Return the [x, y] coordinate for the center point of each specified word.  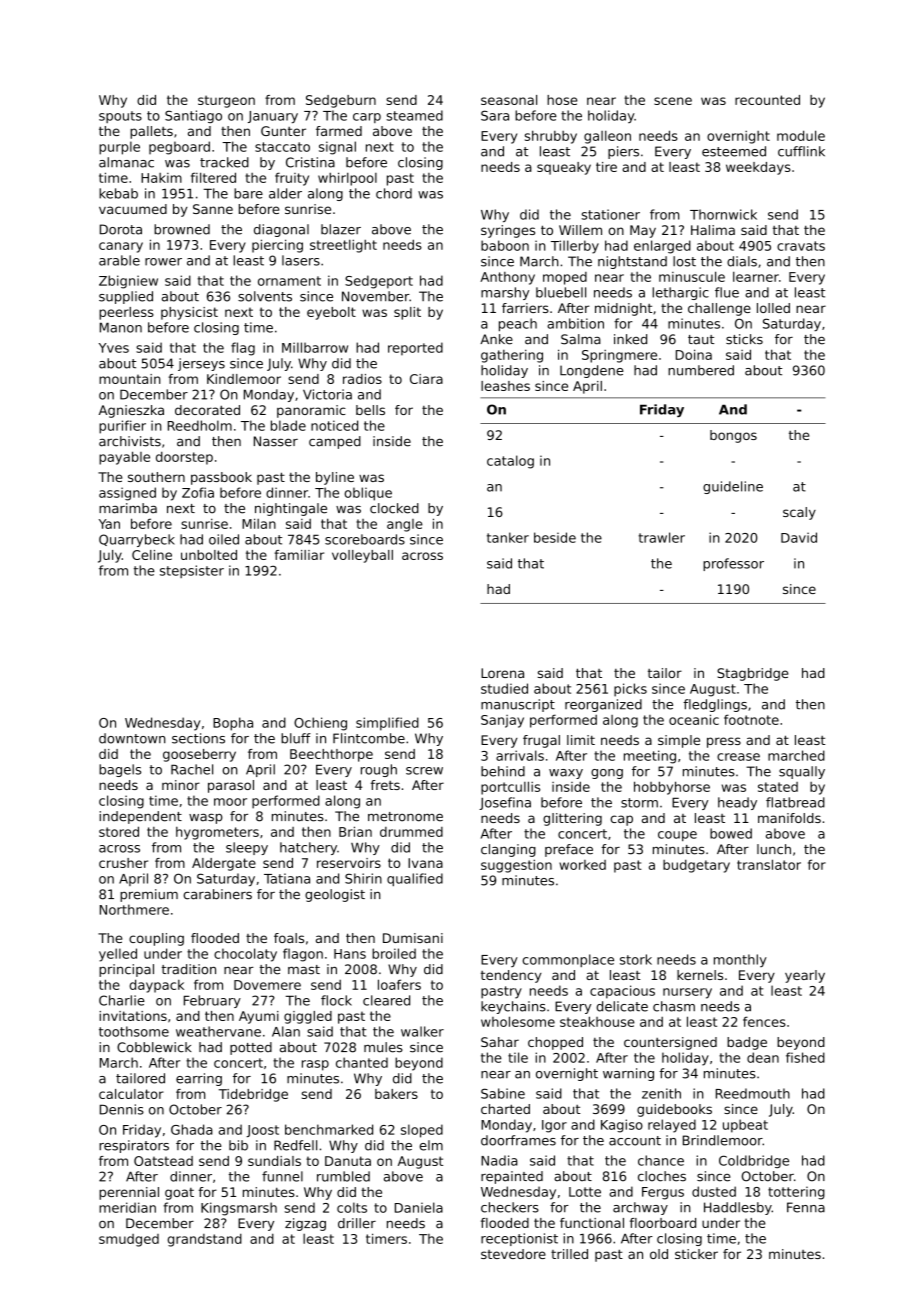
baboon [505, 245]
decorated [207, 410]
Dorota [121, 229]
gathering [512, 356]
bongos [733, 436]
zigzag [305, 1224]
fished [805, 1057]
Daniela [419, 1207]
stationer [610, 214]
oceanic [694, 719]
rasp [315, 1065]
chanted [362, 1062]
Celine [152, 555]
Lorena [502, 673]
